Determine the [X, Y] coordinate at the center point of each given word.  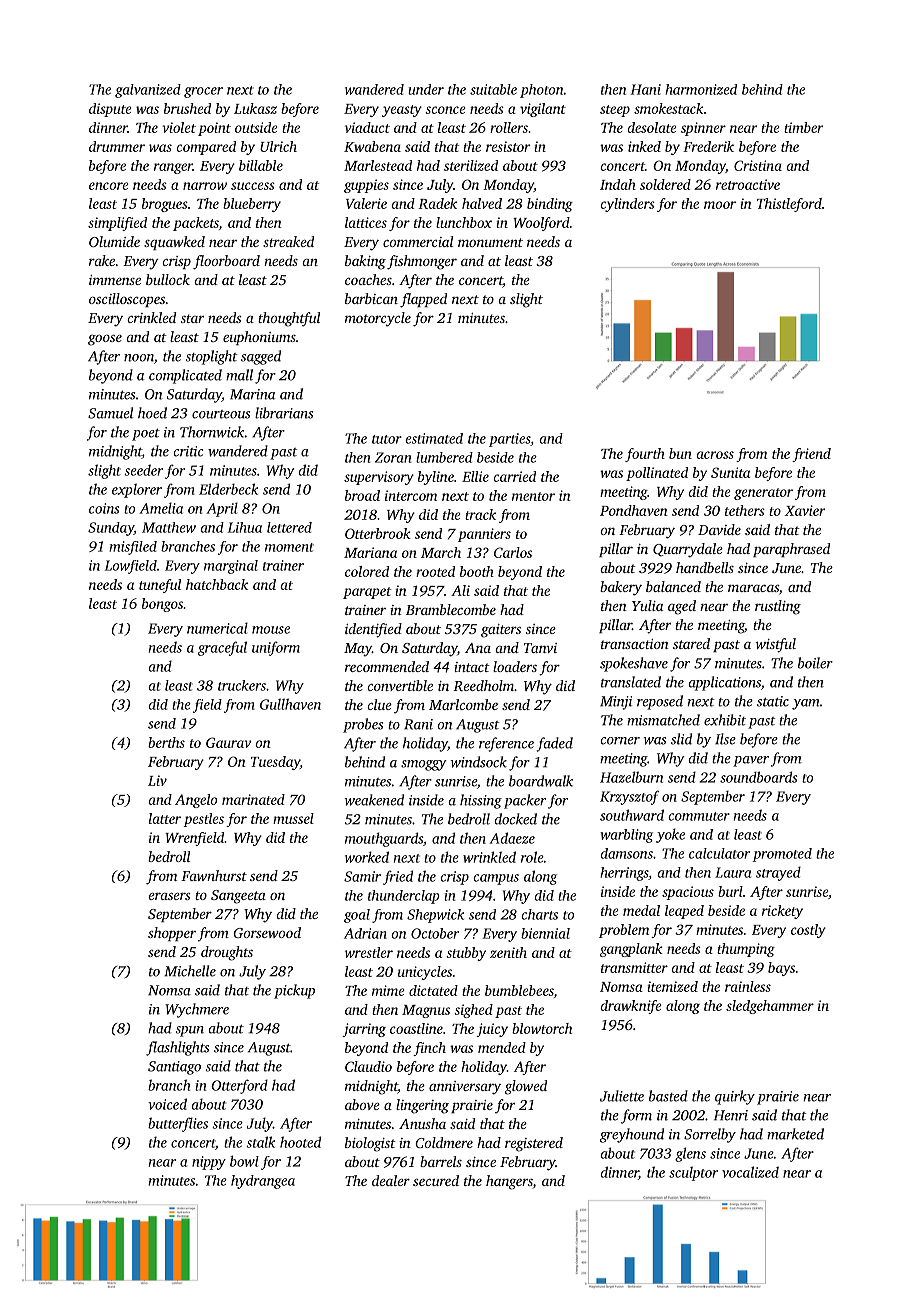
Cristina [758, 165]
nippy [209, 1163]
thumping [746, 950]
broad [362, 495]
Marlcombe [463, 704]
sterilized [471, 165]
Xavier [805, 510]
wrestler [369, 952]
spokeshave [634, 664]
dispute [110, 110]
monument [490, 242]
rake [102, 260]
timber [803, 127]
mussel [293, 818]
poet [146, 434]
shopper [172, 934]
